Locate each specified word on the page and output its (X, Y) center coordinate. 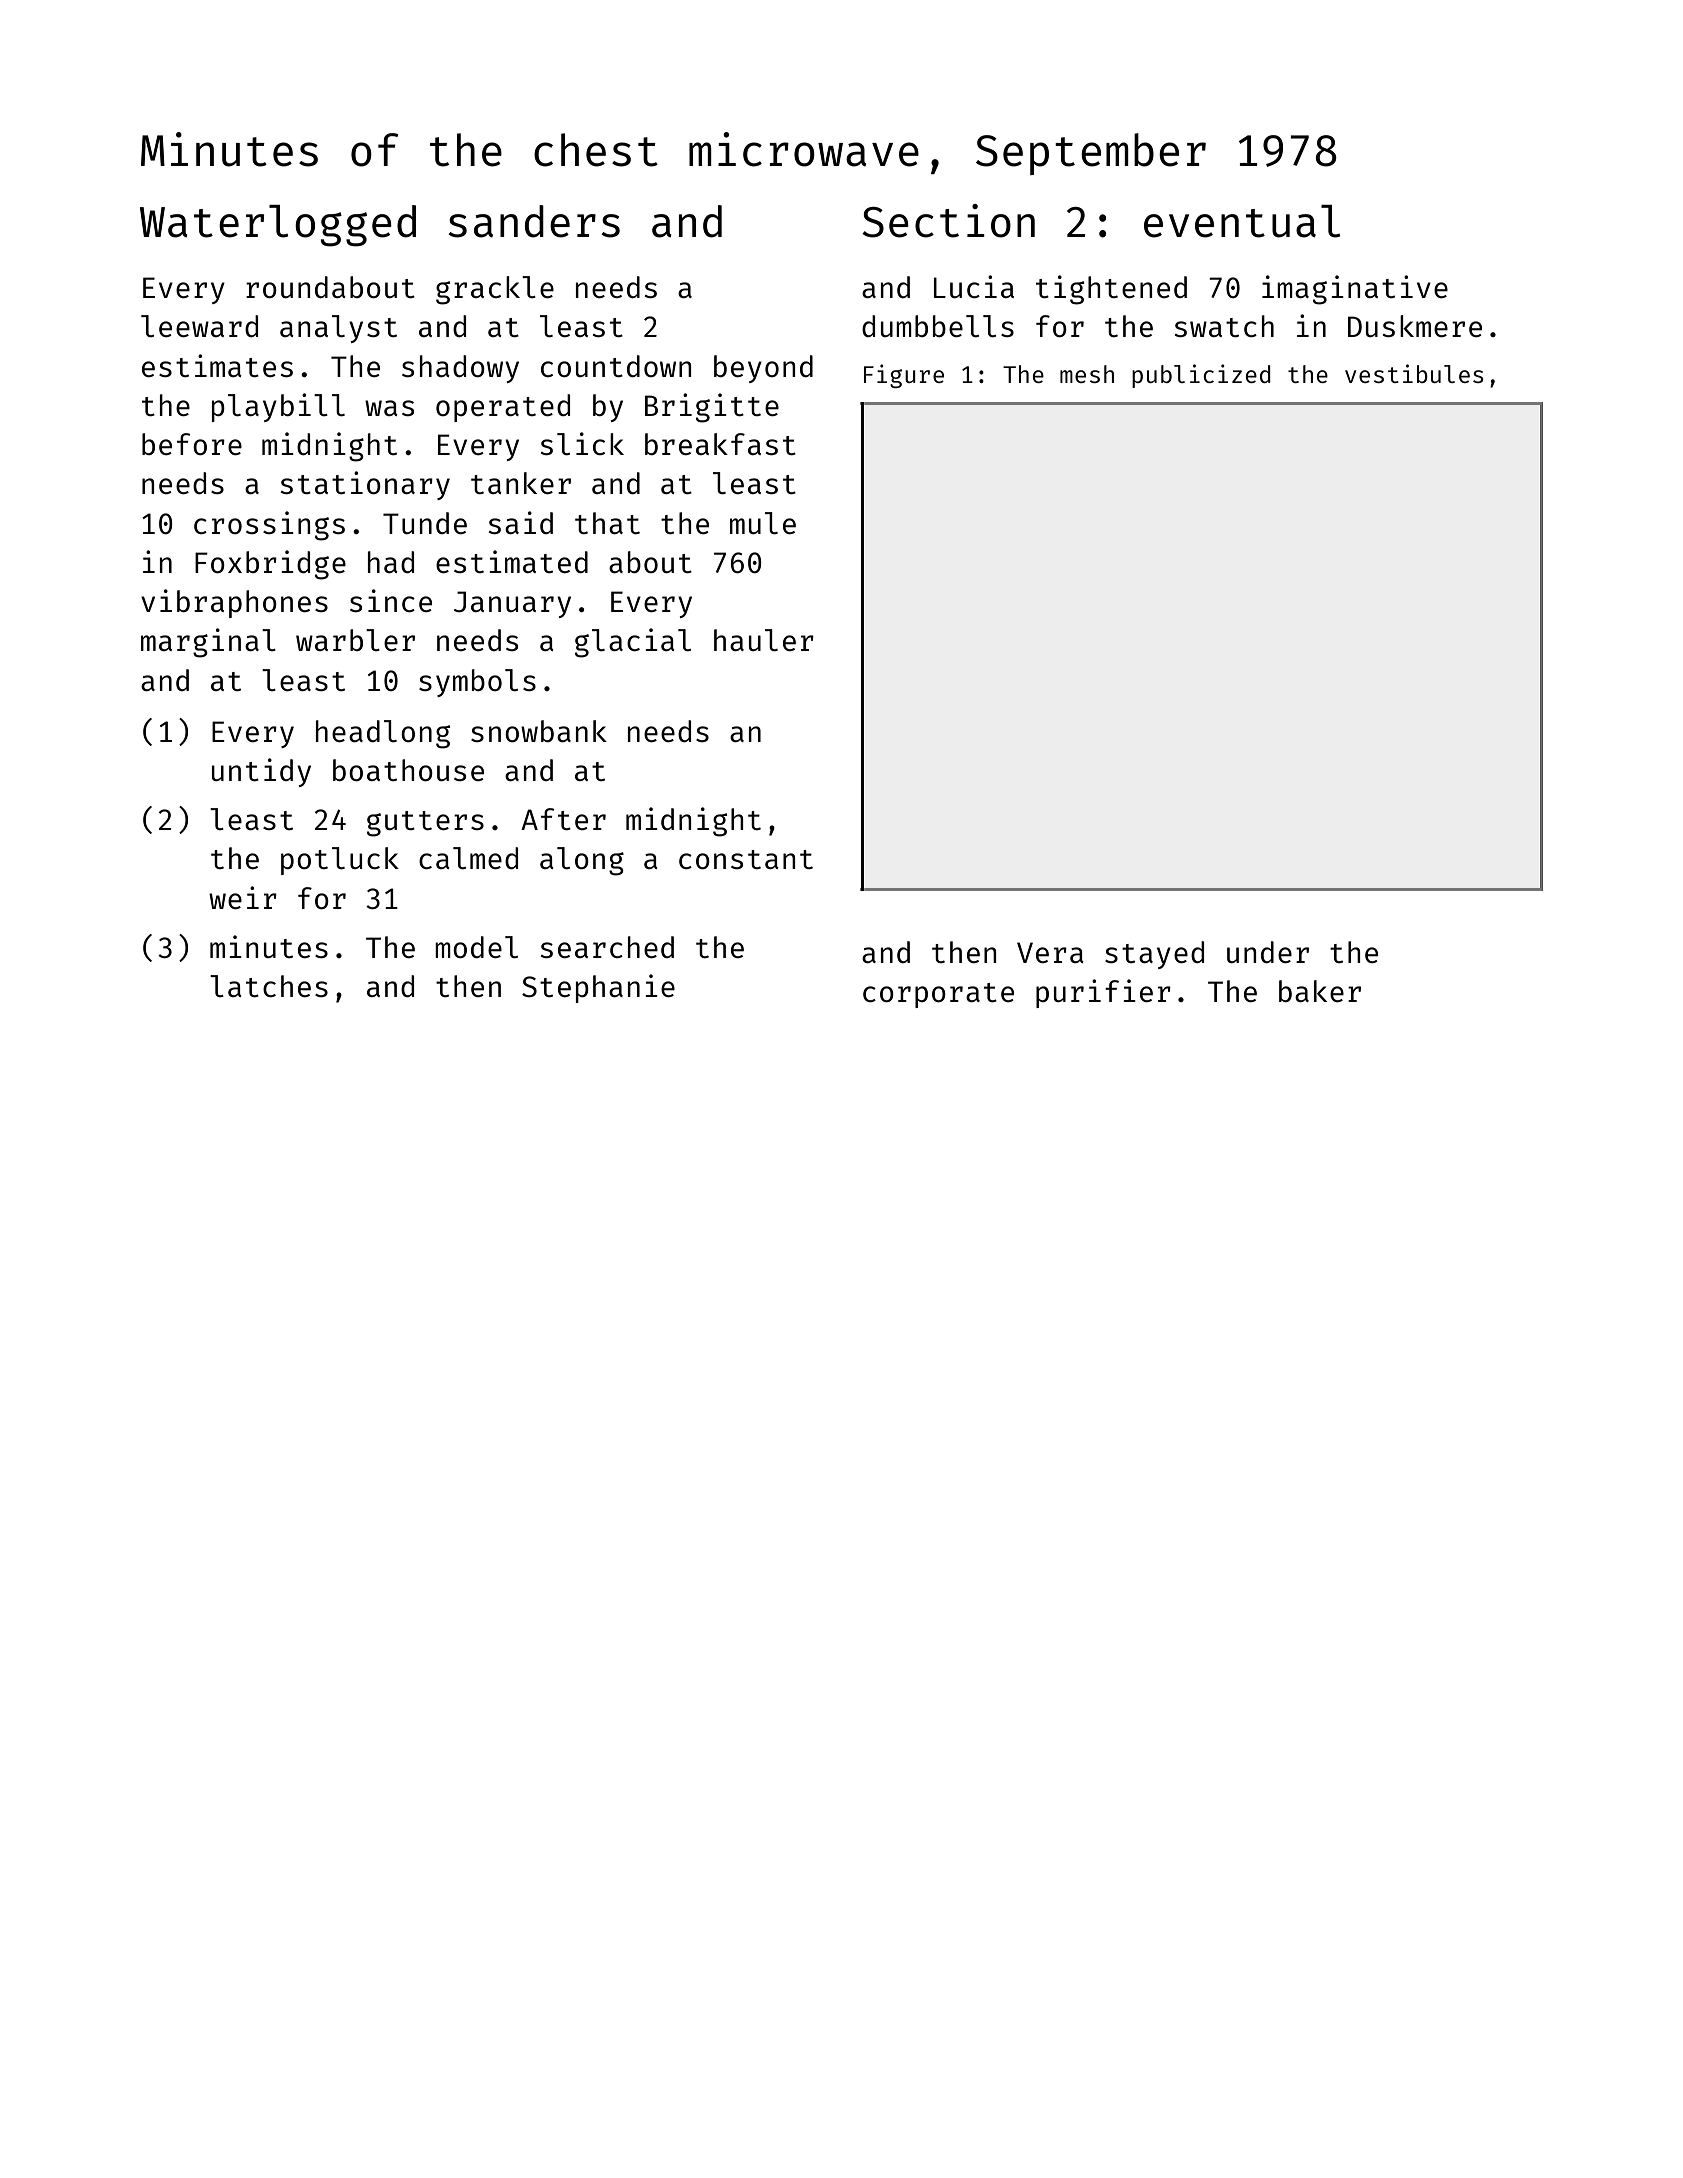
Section (948, 221)
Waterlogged (278, 226)
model (476, 947)
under (1268, 952)
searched (607, 947)
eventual (1242, 221)
